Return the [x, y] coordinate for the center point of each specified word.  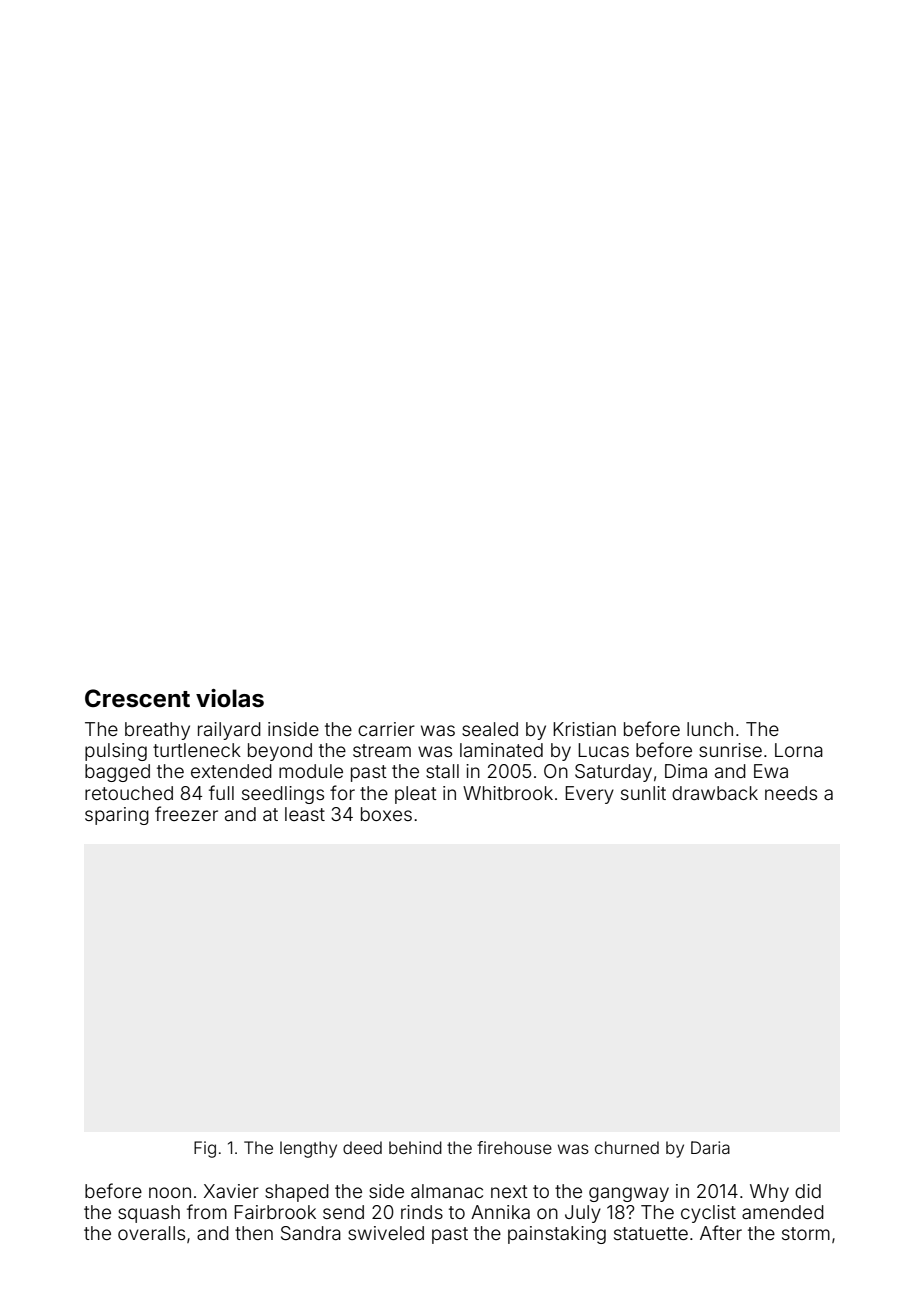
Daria [710, 1147]
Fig [205, 1149]
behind [415, 1147]
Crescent [137, 698]
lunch [710, 729]
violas [230, 698]
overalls [151, 1233]
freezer [186, 813]
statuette [651, 1233]
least [305, 814]
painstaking [557, 1235]
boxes [386, 814]
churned [627, 1147]
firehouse [514, 1147]
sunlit [643, 793]
